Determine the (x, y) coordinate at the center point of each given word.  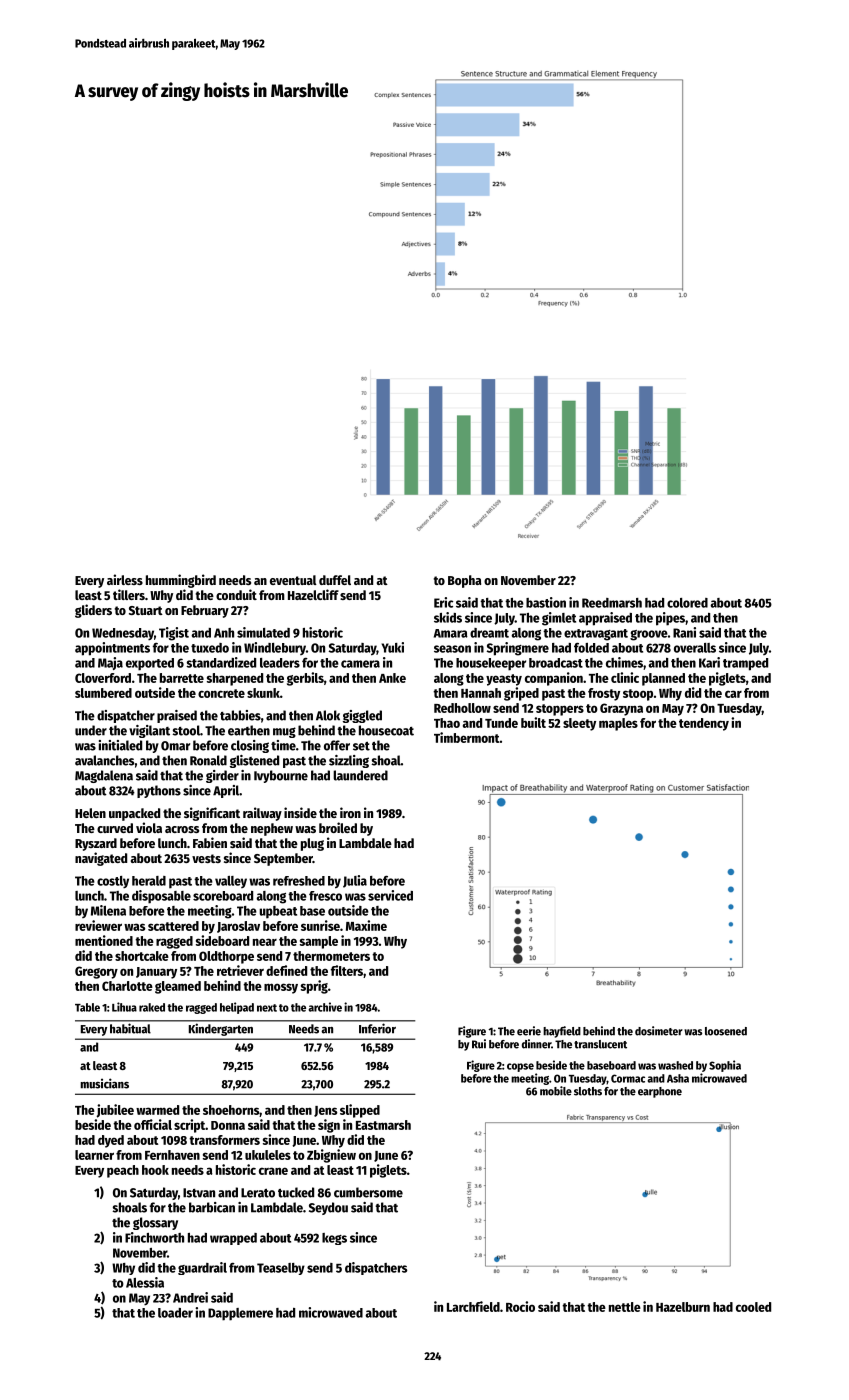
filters (347, 970)
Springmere (518, 649)
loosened (726, 1031)
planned (663, 679)
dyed (111, 1141)
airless (125, 579)
